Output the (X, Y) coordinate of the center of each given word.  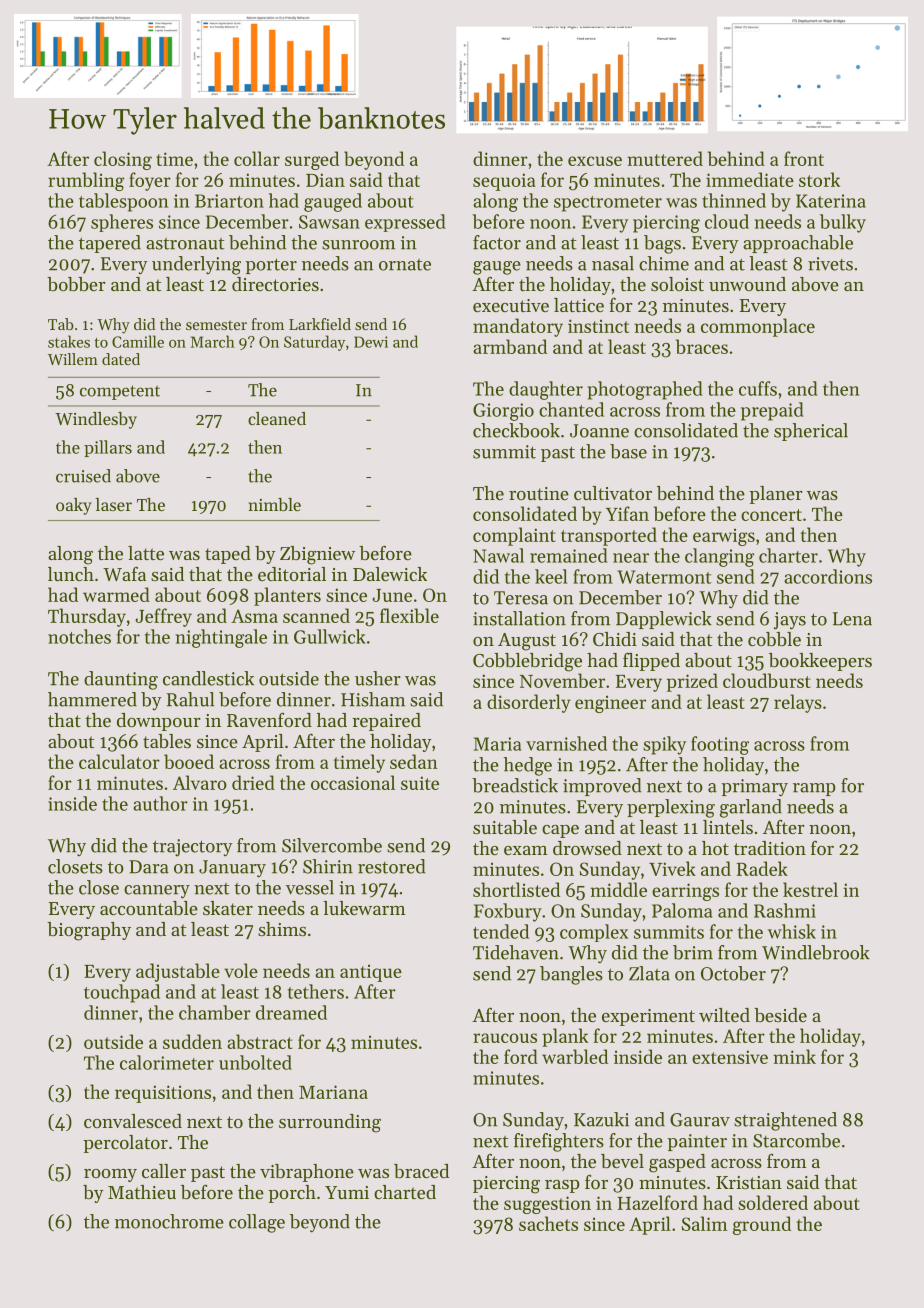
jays (790, 621)
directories (275, 284)
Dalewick (390, 574)
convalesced (133, 1121)
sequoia (504, 182)
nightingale (221, 638)
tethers (316, 991)
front (804, 158)
